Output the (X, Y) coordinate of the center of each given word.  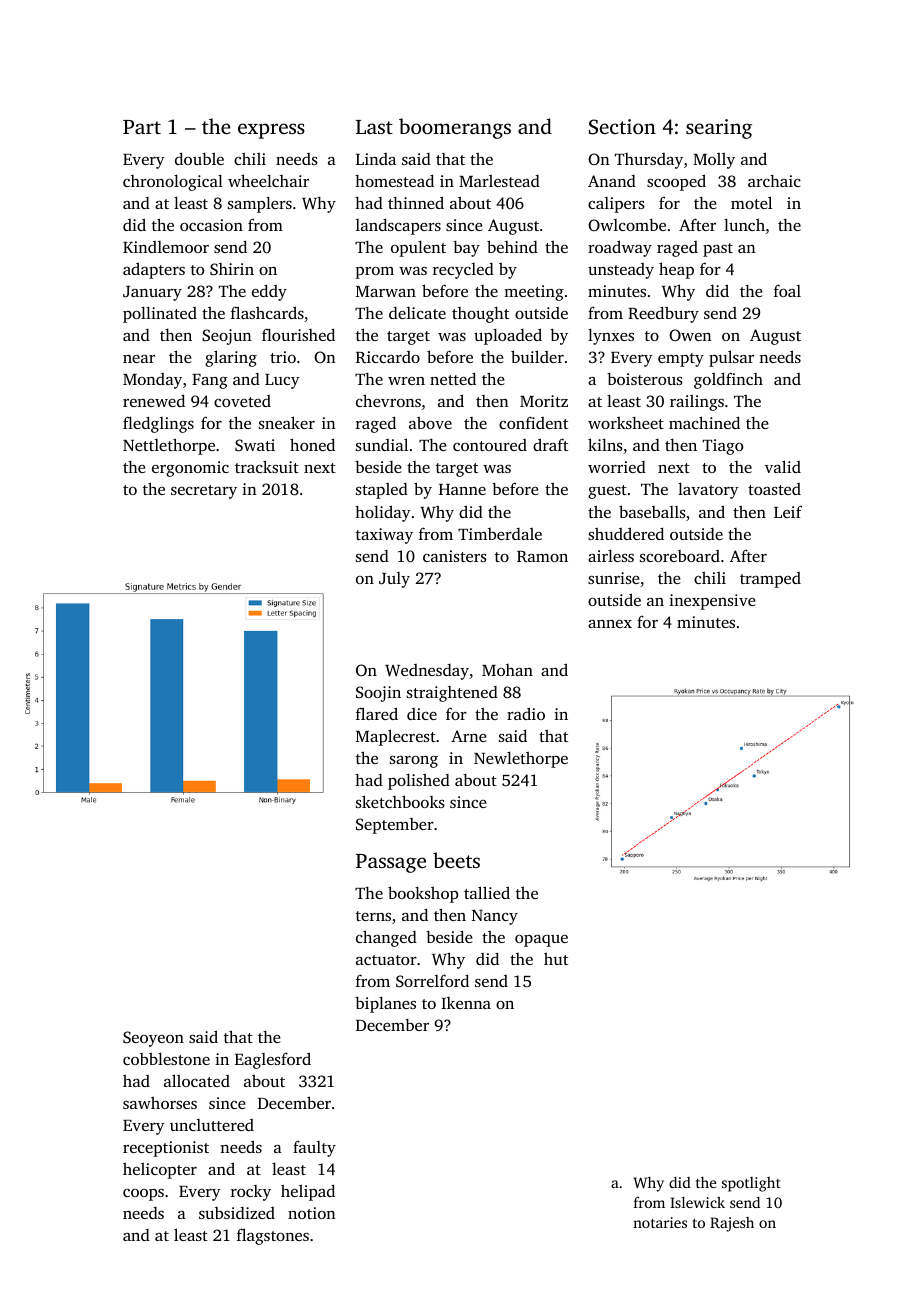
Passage (391, 863)
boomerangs (455, 128)
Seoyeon (153, 1039)
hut (556, 959)
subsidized (237, 1213)
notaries (660, 1222)
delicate (417, 313)
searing (719, 129)
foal (787, 290)
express (271, 131)
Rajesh (732, 1224)
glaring (231, 358)
